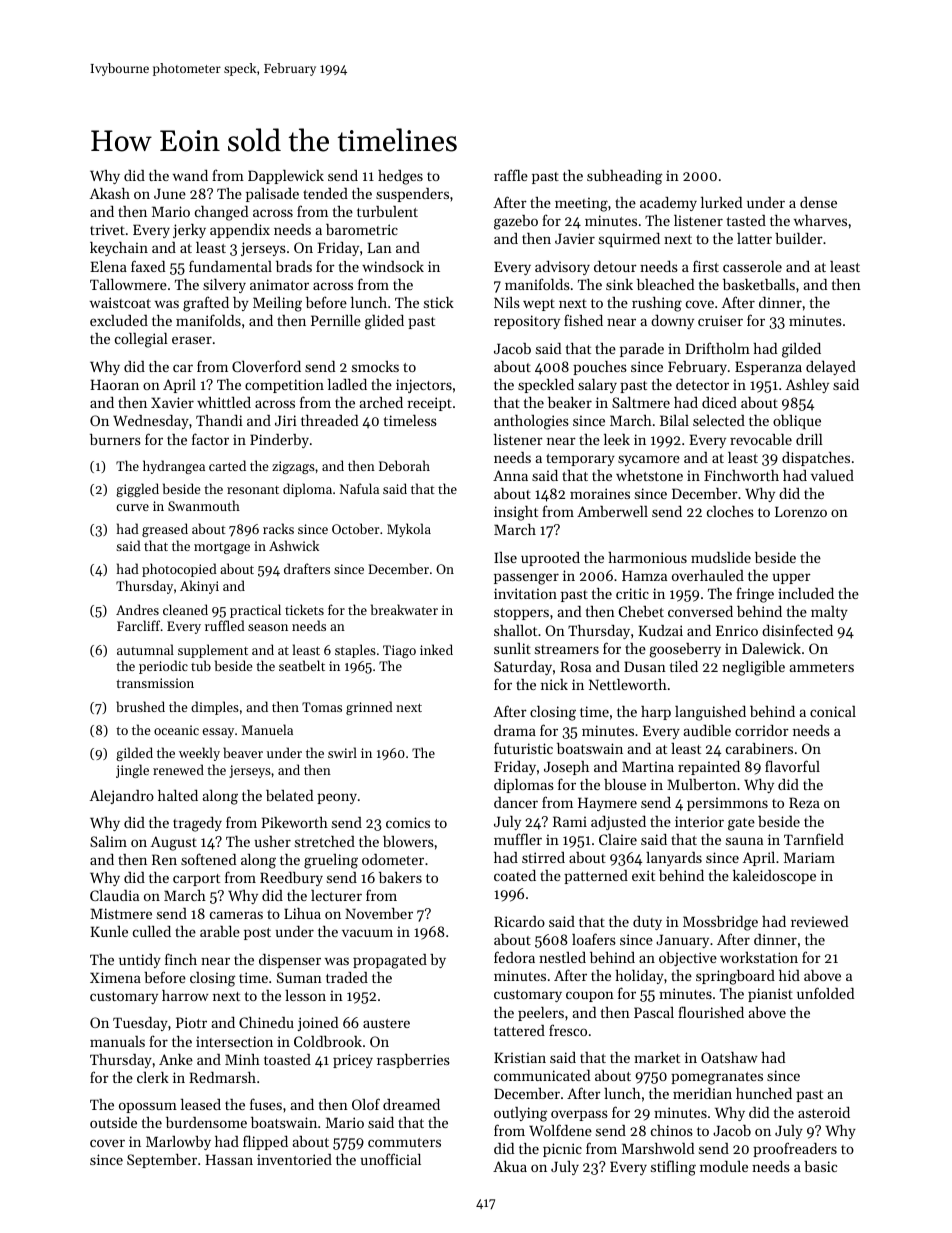 The image size is (952, 1233). What do you see at coordinates (519, 1030) in the screenshot?
I see `tattered` at bounding box center [519, 1030].
